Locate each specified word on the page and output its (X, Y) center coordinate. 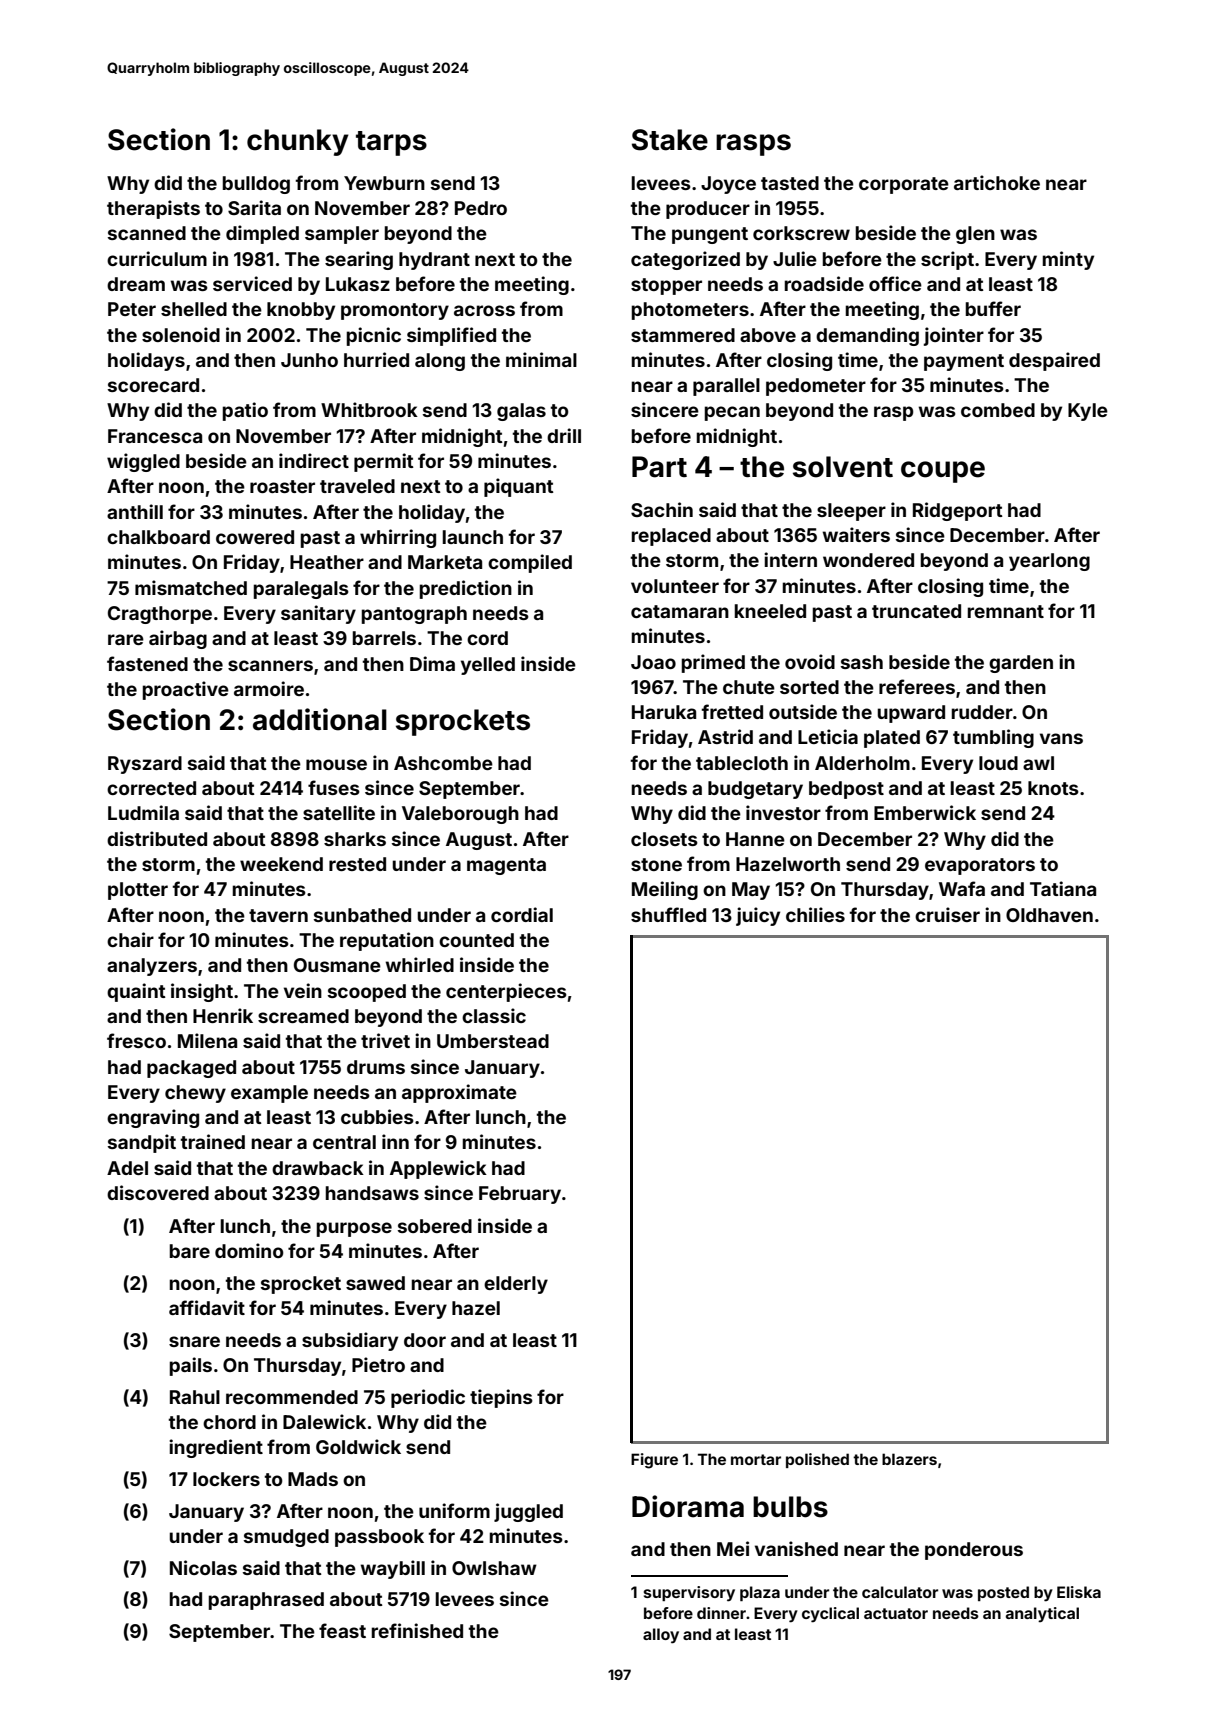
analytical (1042, 1614)
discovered (158, 1192)
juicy (758, 916)
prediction (466, 589)
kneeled (770, 611)
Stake (670, 140)
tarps (391, 143)
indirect (314, 460)
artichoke (997, 182)
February (520, 1195)
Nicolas (203, 1567)
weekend (281, 864)
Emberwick (925, 812)
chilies (815, 914)
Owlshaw (494, 1568)
